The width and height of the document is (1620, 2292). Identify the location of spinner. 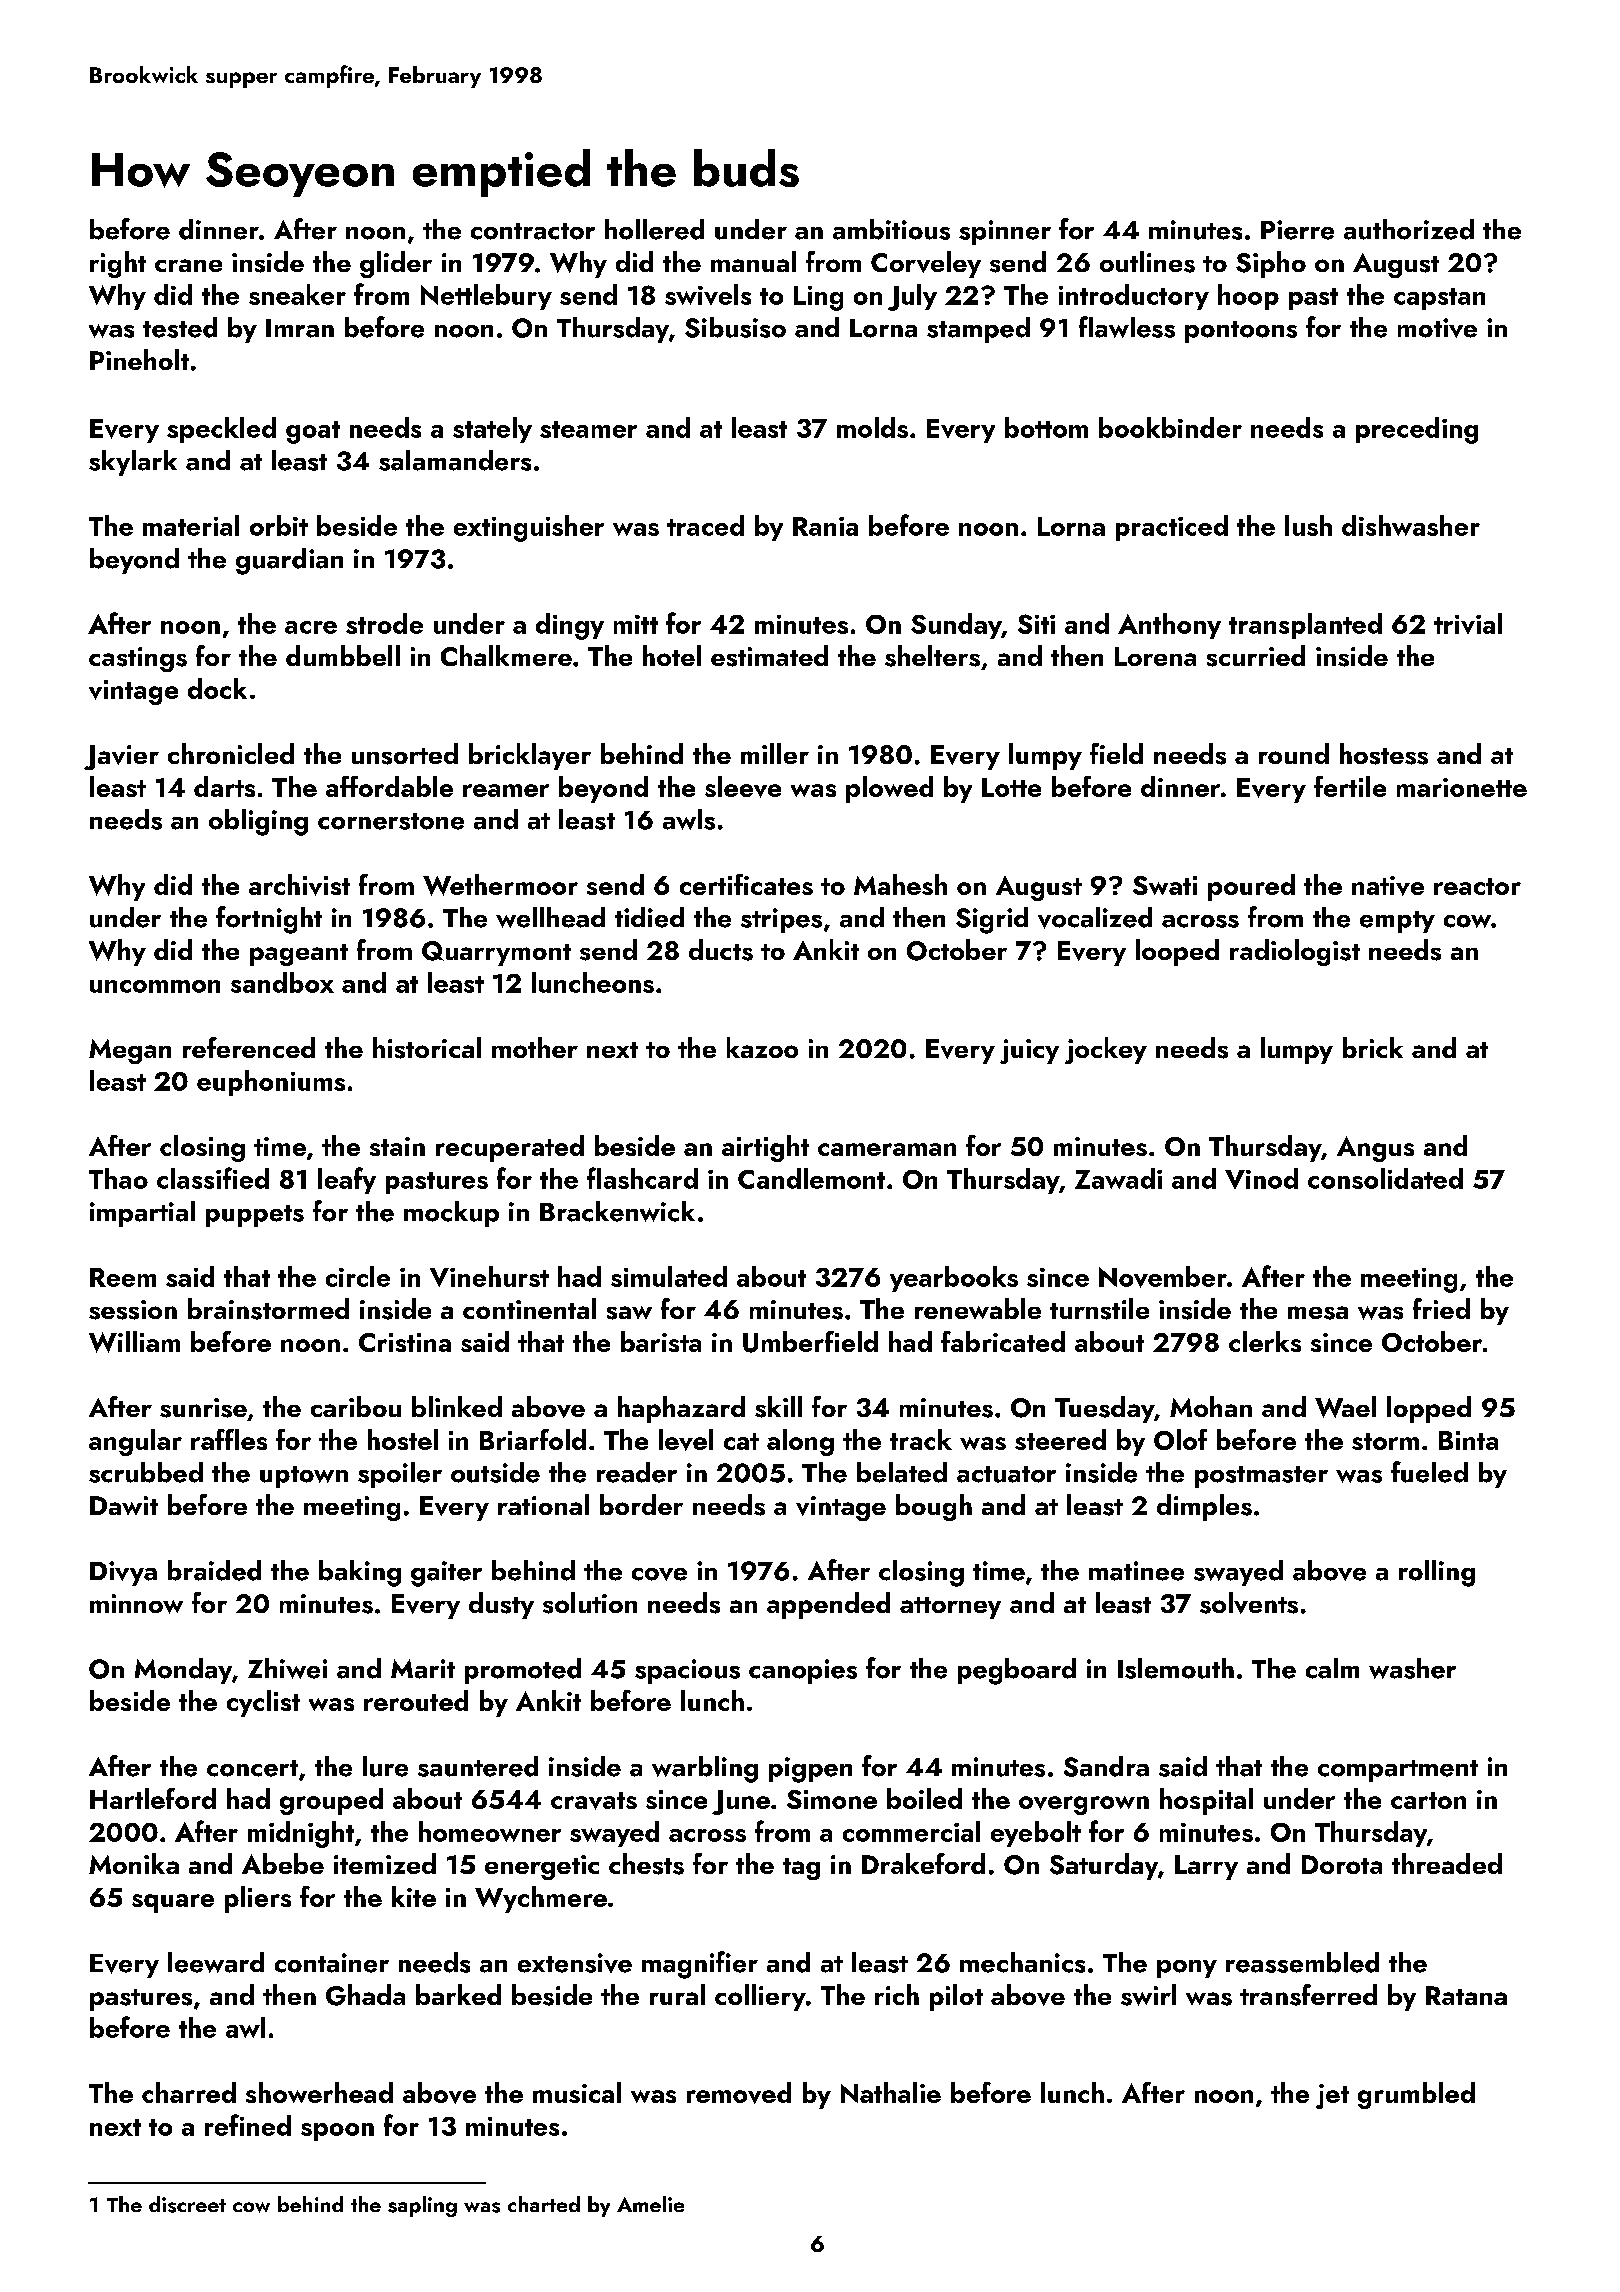
(1005, 232).
